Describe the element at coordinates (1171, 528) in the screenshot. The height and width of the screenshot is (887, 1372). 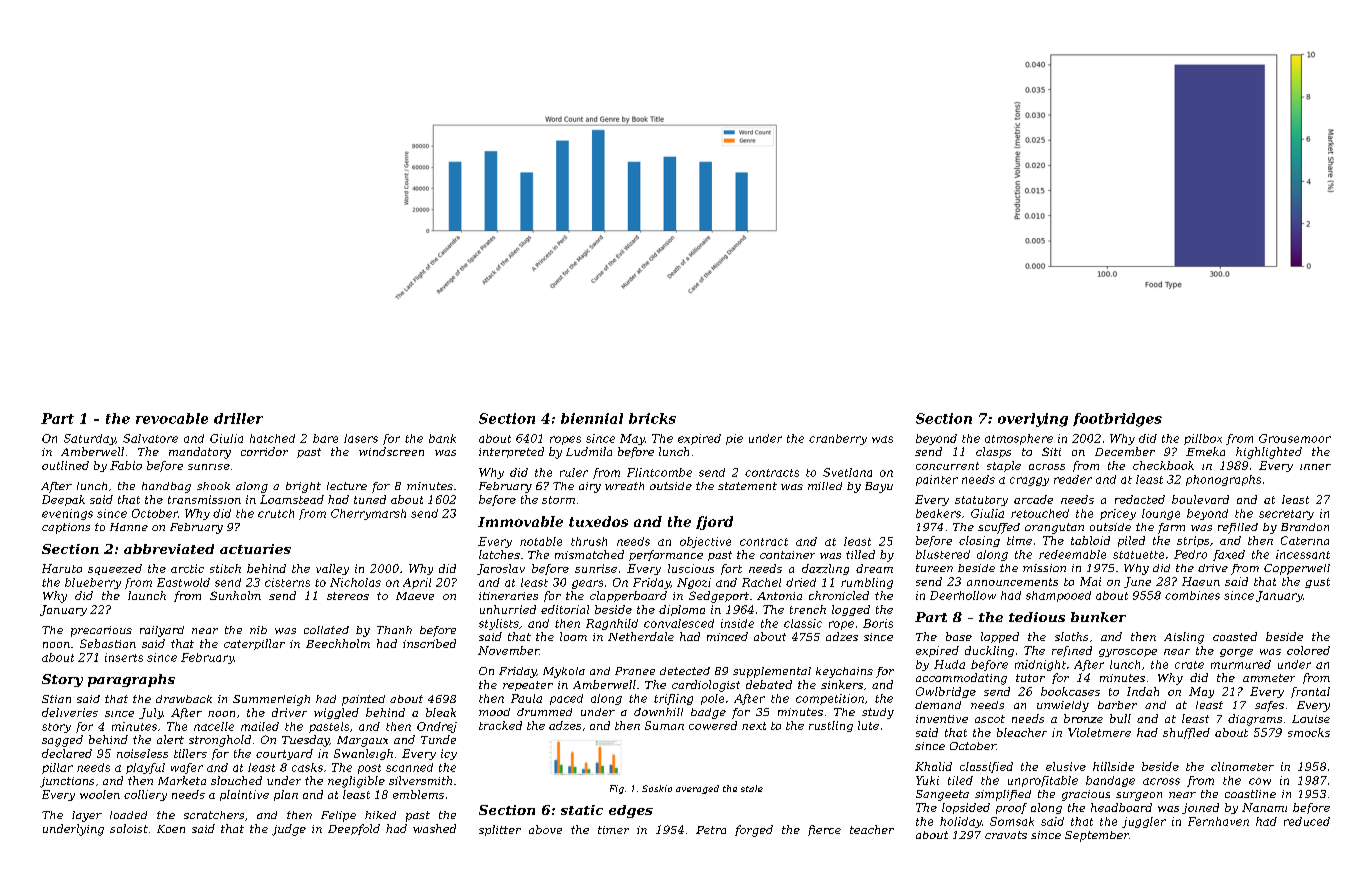
I see `farm` at that location.
